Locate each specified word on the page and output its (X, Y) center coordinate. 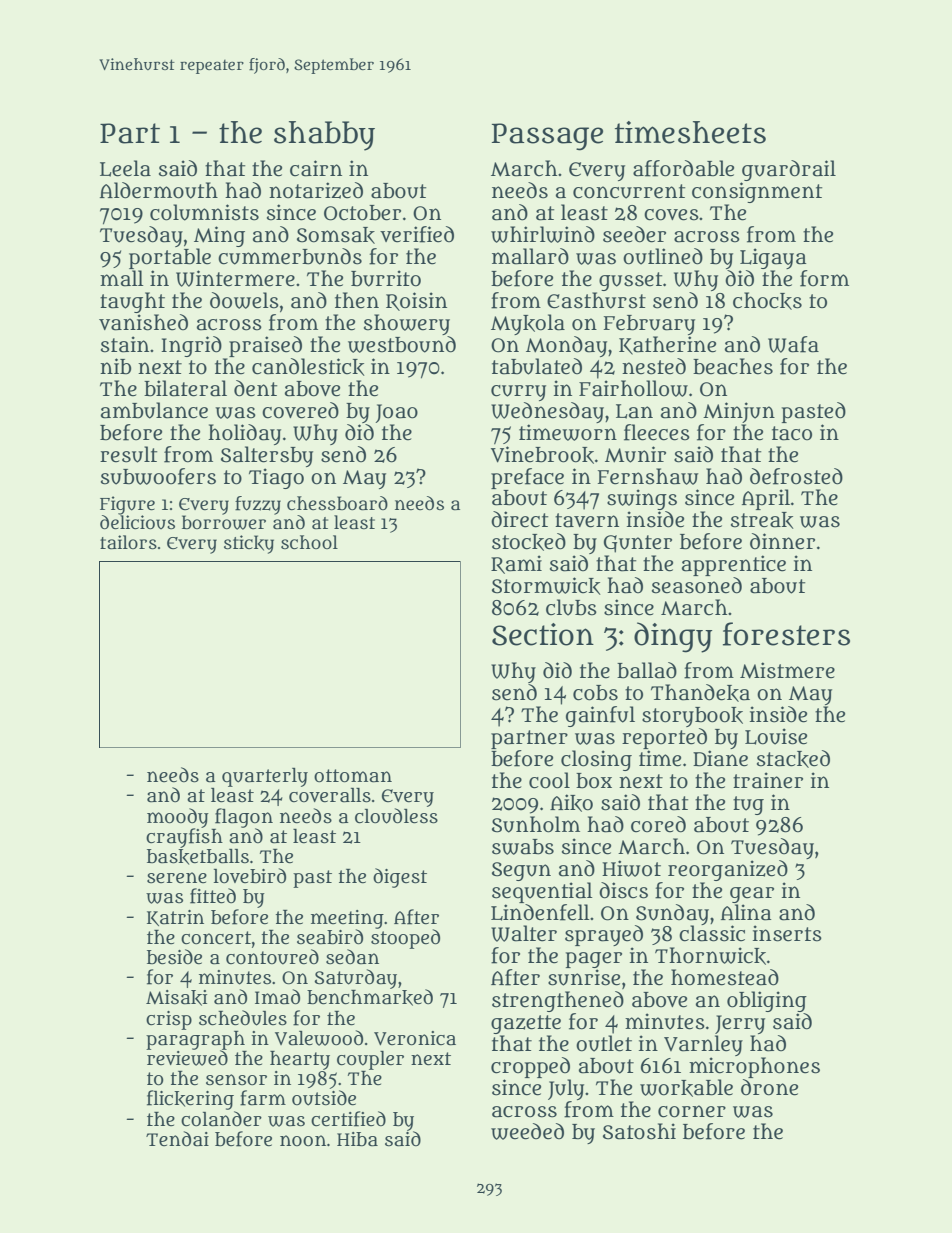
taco (792, 433)
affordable (683, 168)
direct (519, 519)
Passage (547, 137)
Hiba (357, 1139)
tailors (128, 542)
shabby (324, 136)
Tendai (177, 1139)
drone (769, 1087)
